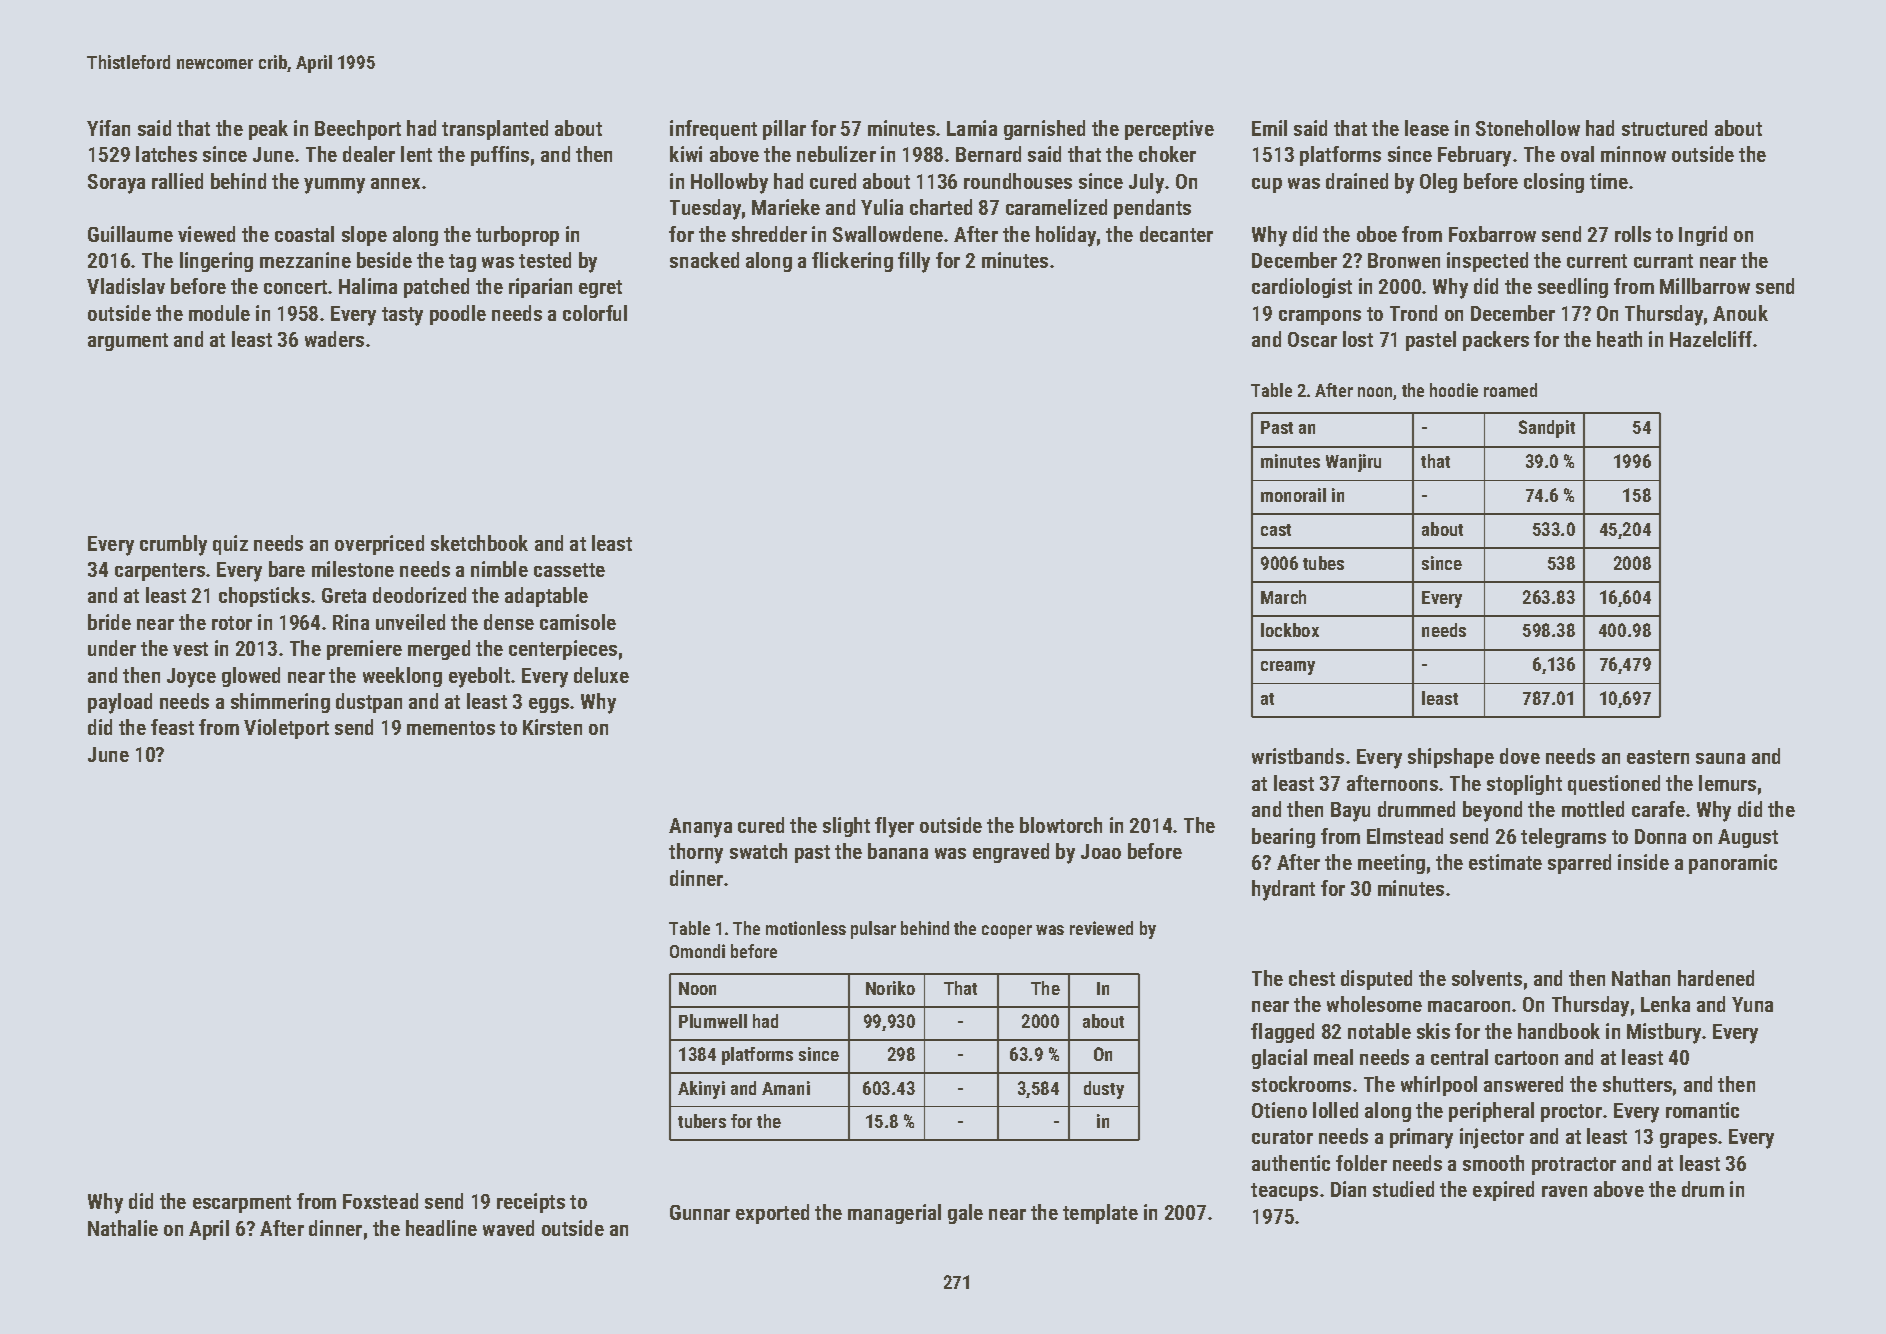 The height and width of the image is (1334, 1886). What do you see at coordinates (1564, 1191) in the image?
I see `raven` at bounding box center [1564, 1191].
